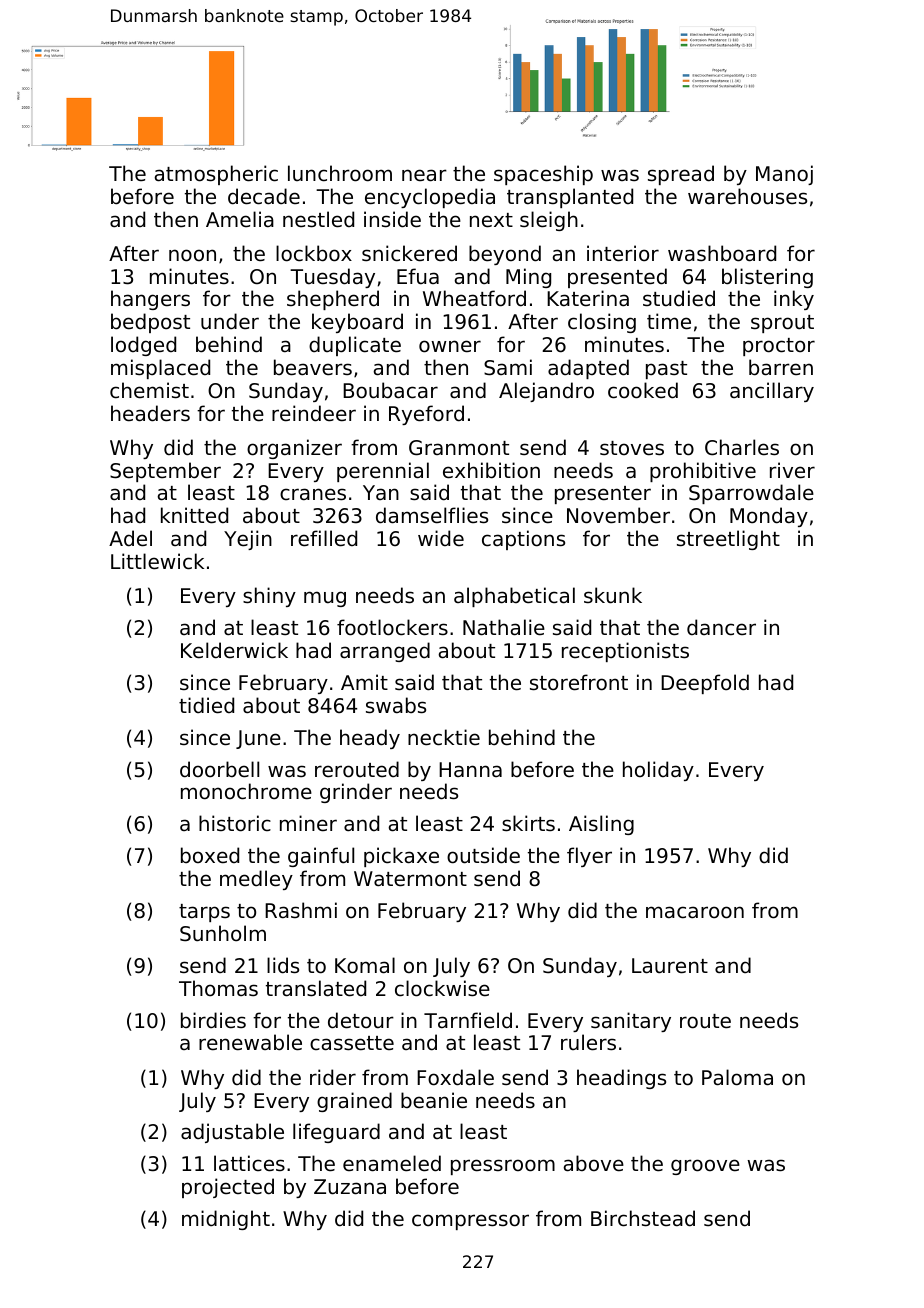  I want to click on exhibition, so click(491, 470).
